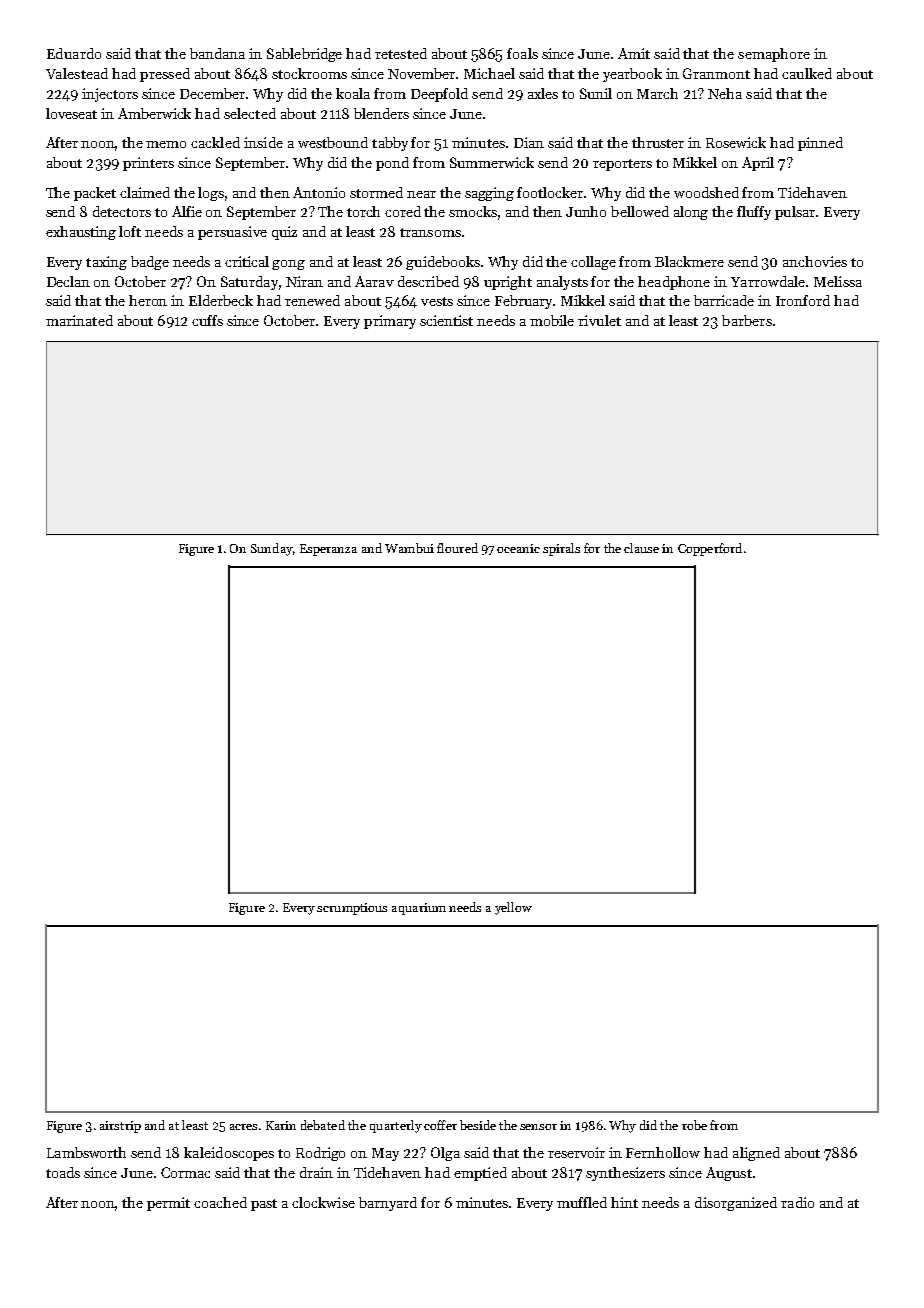  Describe the element at coordinates (710, 549) in the screenshot. I see `Copperford` at that location.
